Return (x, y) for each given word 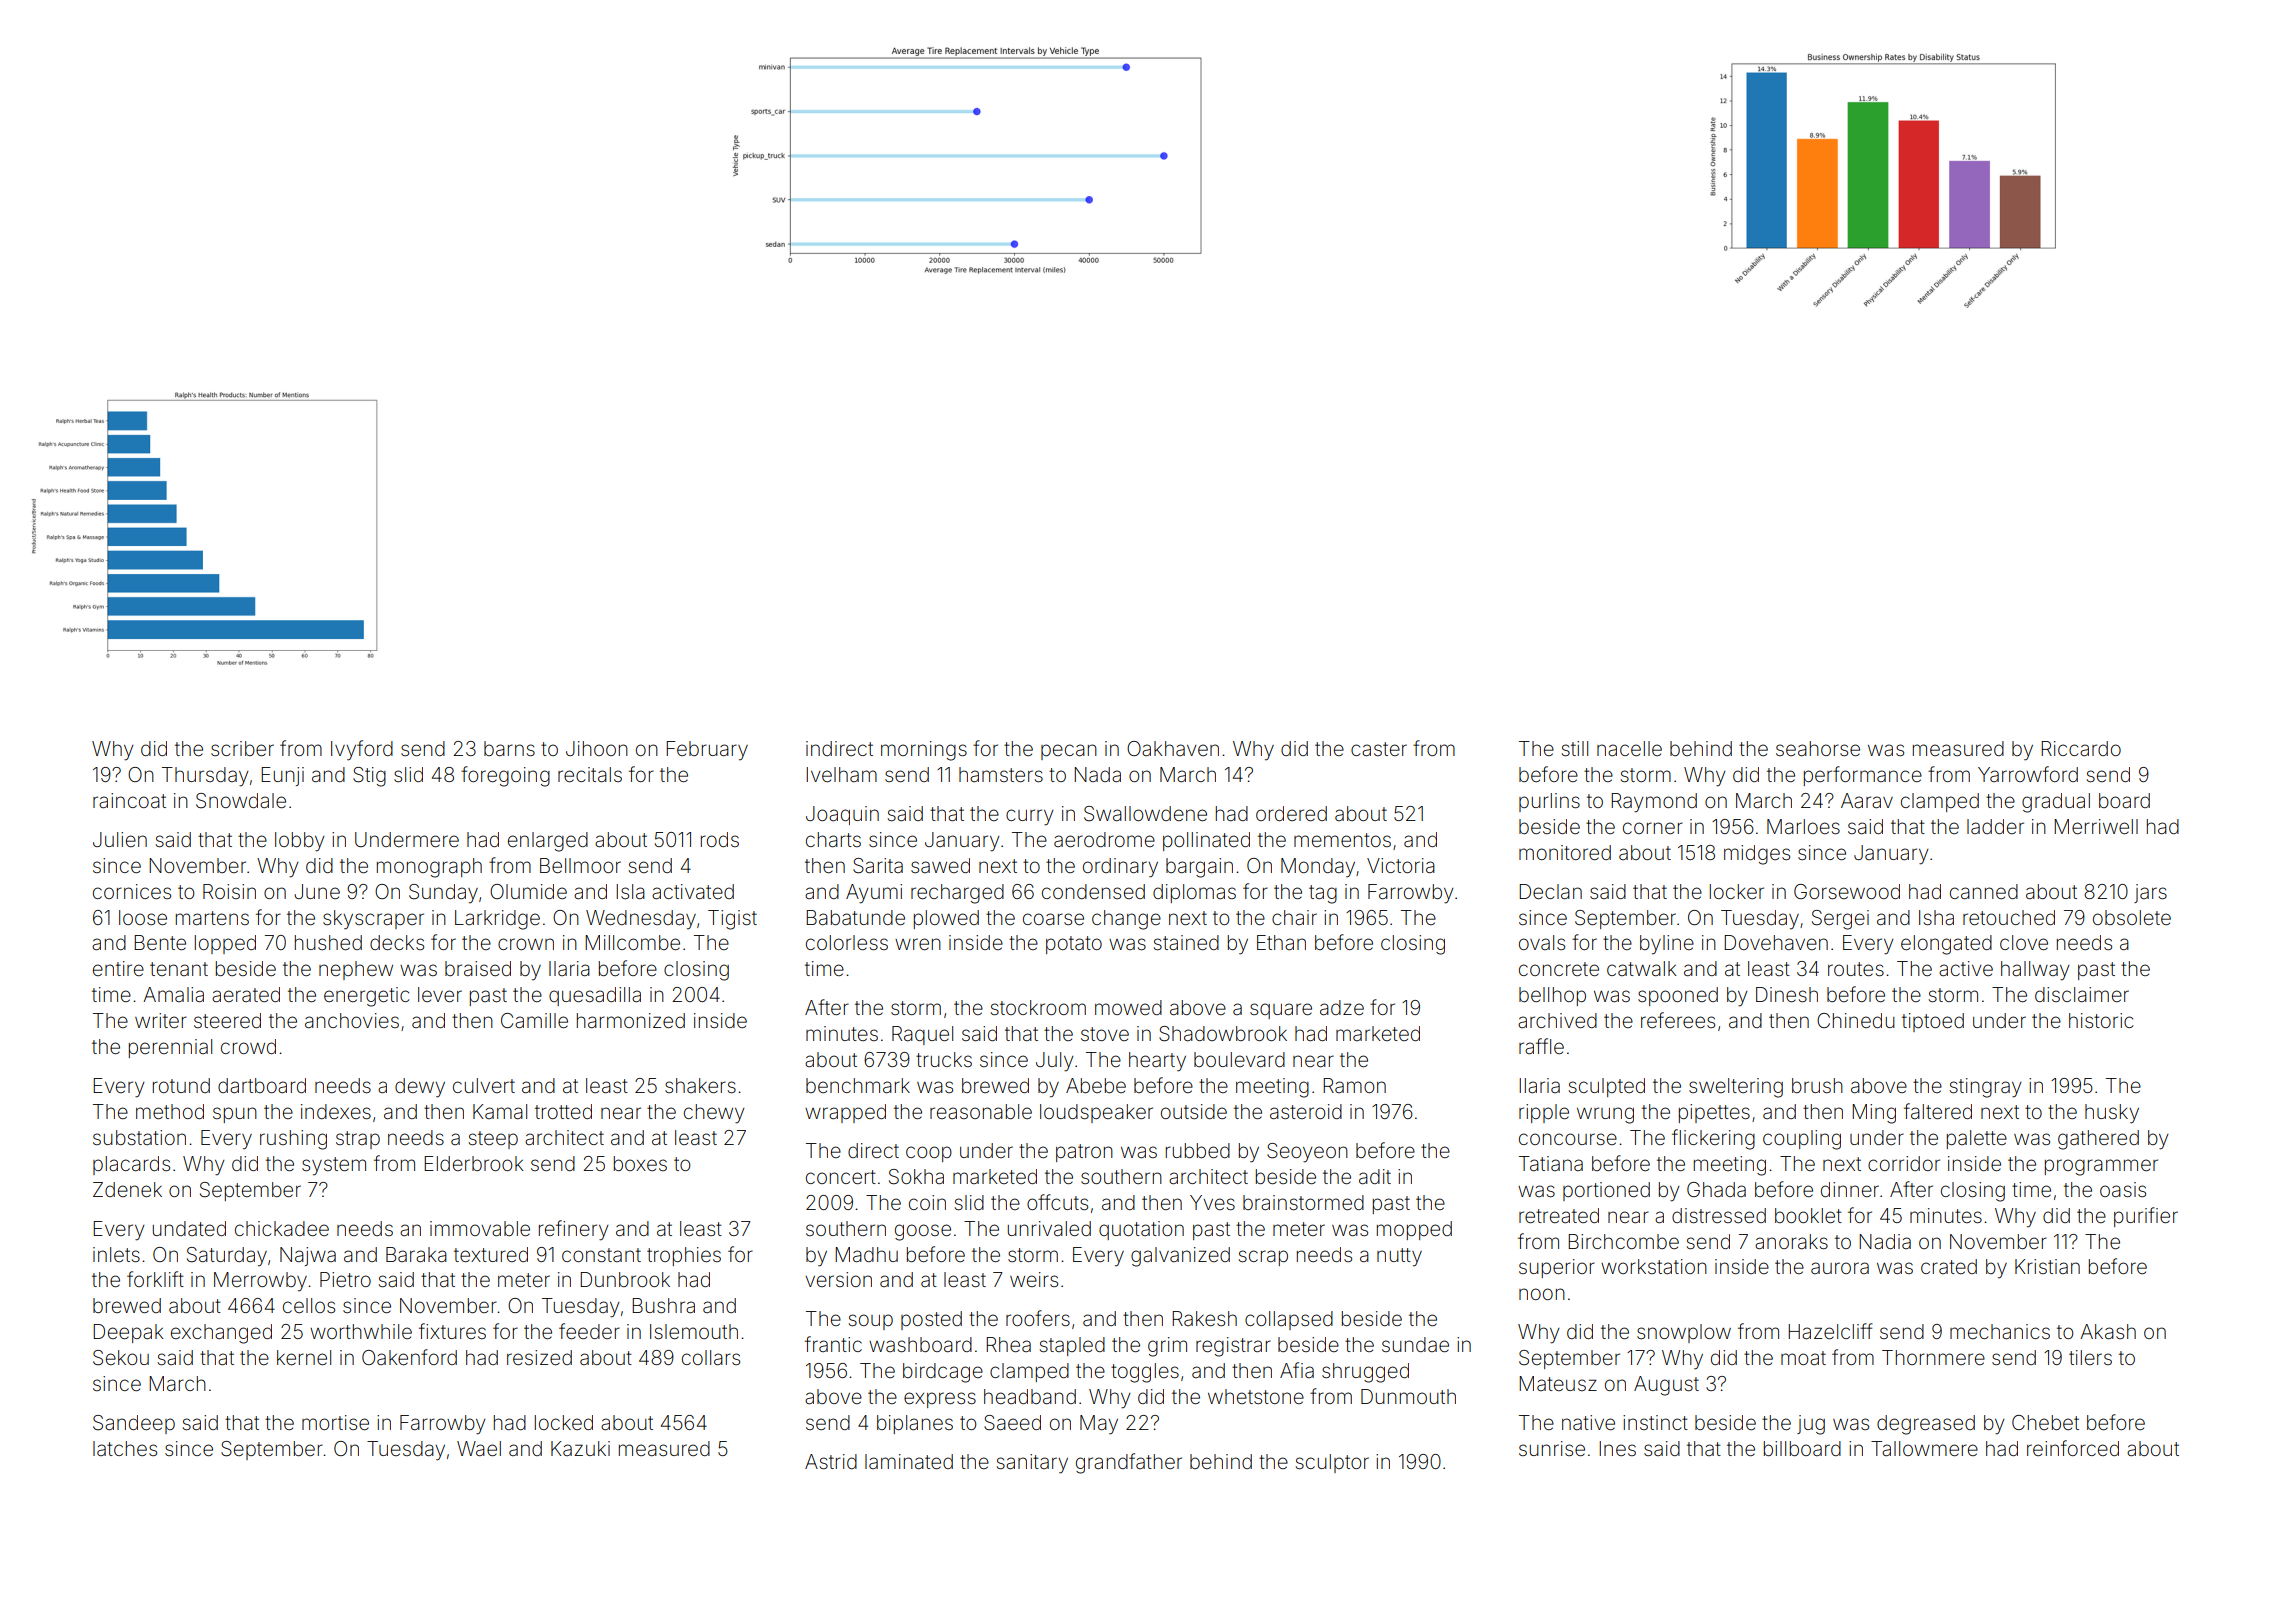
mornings (924, 751)
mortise (335, 1422)
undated (189, 1228)
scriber (242, 748)
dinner (1850, 1189)
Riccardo (2081, 748)
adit (1375, 1176)
